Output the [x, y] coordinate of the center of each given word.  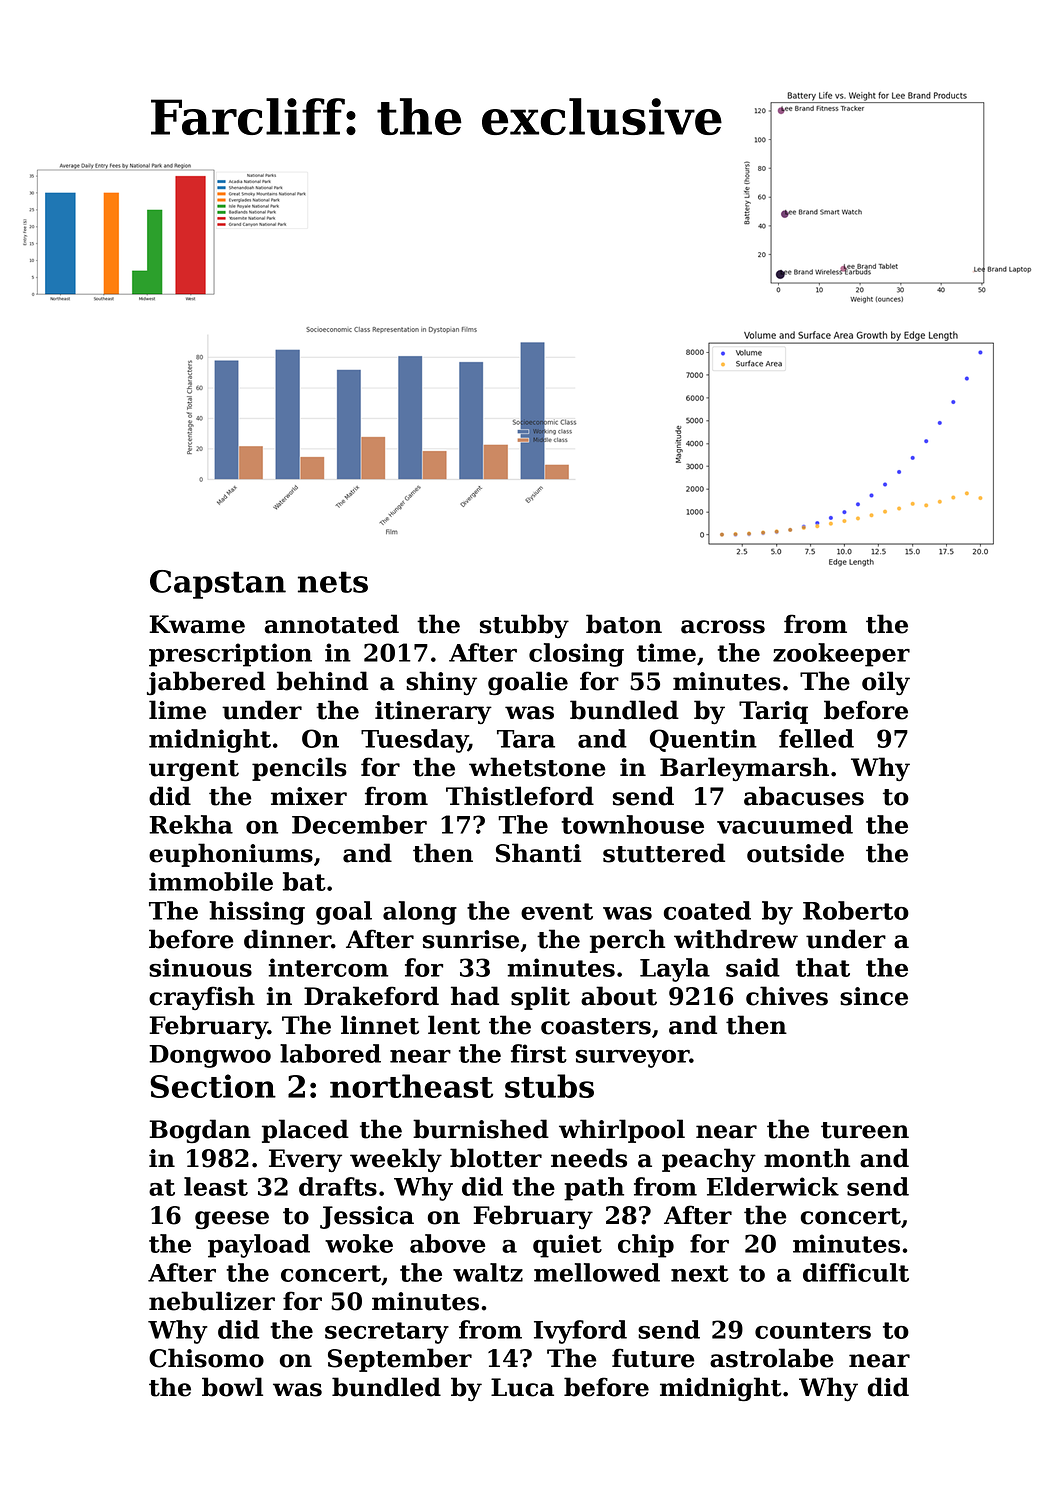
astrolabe [772, 1358]
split [540, 998]
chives [787, 996]
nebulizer [212, 1301]
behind [322, 681]
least [216, 1186]
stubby [524, 626]
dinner [287, 939]
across [723, 627]
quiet [567, 1246]
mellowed [597, 1272]
